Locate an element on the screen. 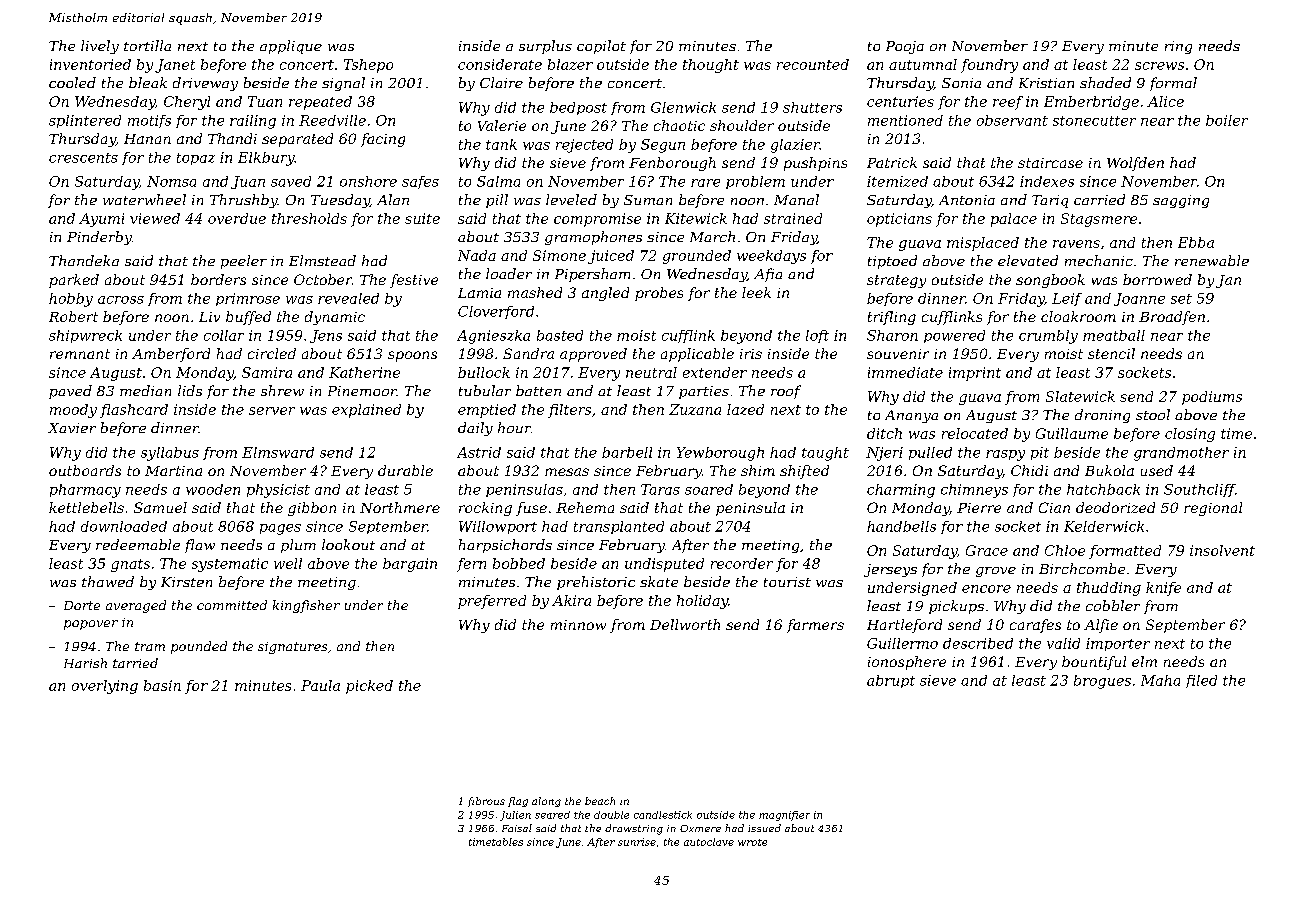  Pinemoor is located at coordinates (362, 391).
